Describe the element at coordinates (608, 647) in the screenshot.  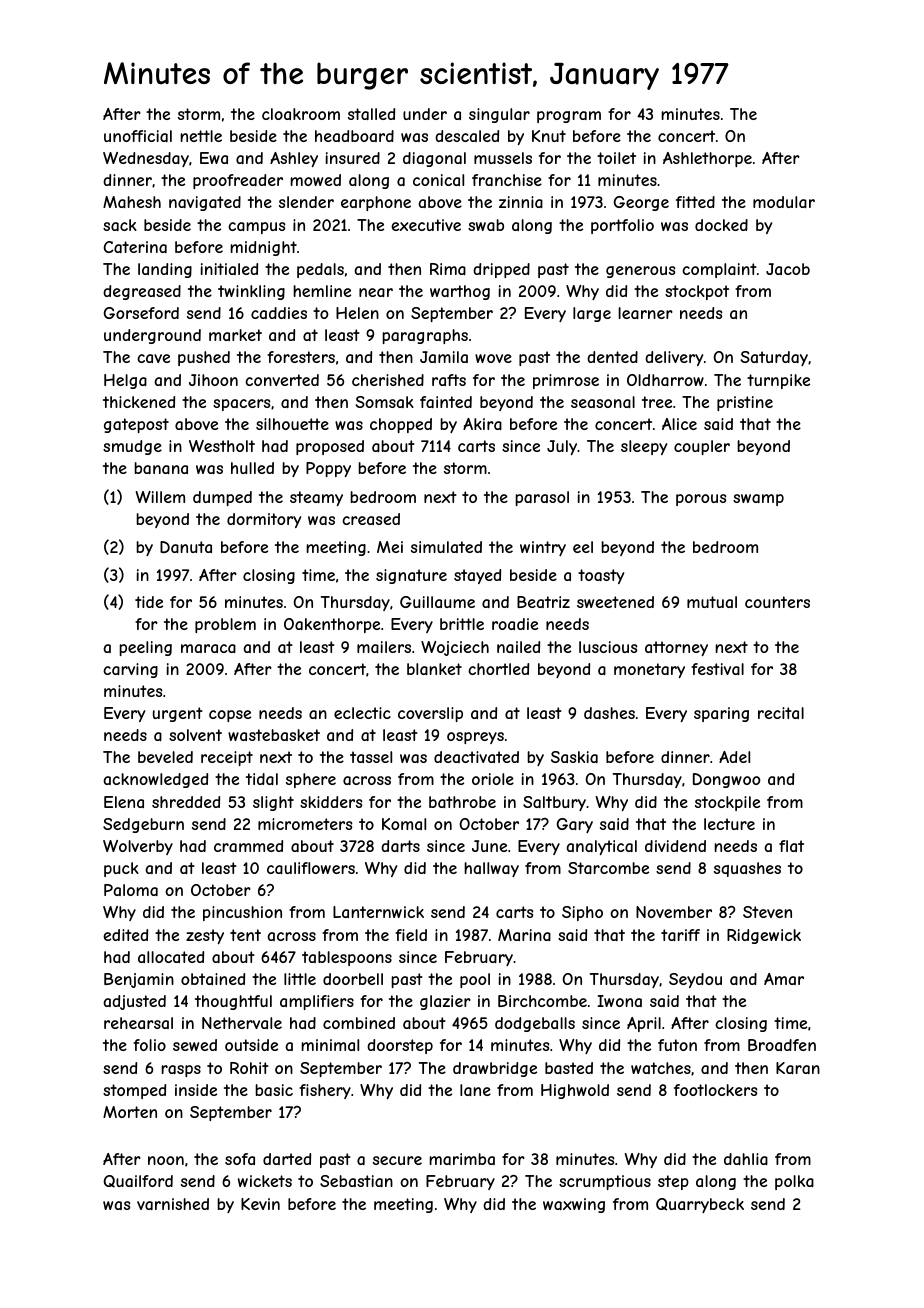
I see `luscious` at that location.
